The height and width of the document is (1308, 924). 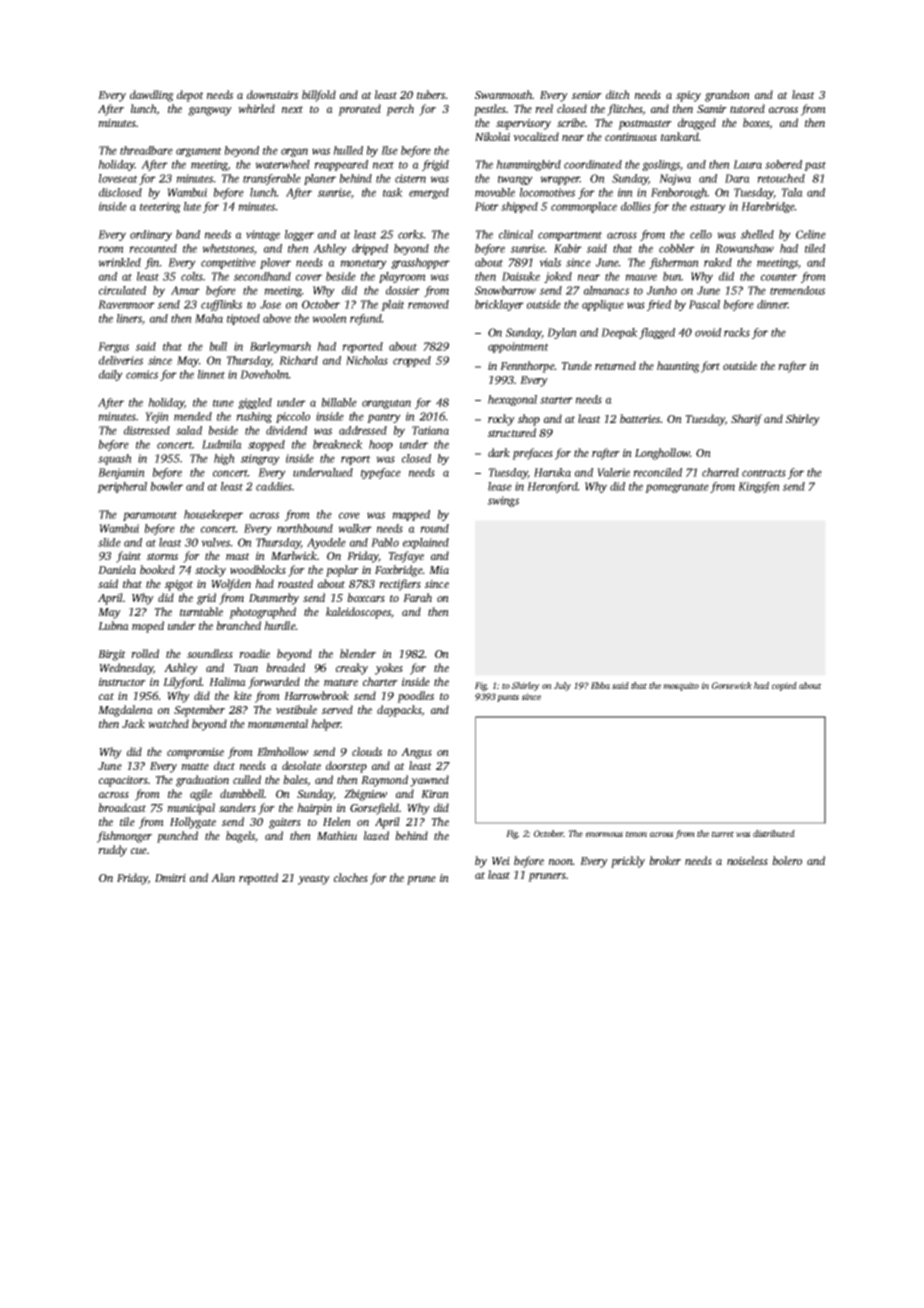 What do you see at coordinates (295, 779) in the document?
I see `bales` at bounding box center [295, 779].
